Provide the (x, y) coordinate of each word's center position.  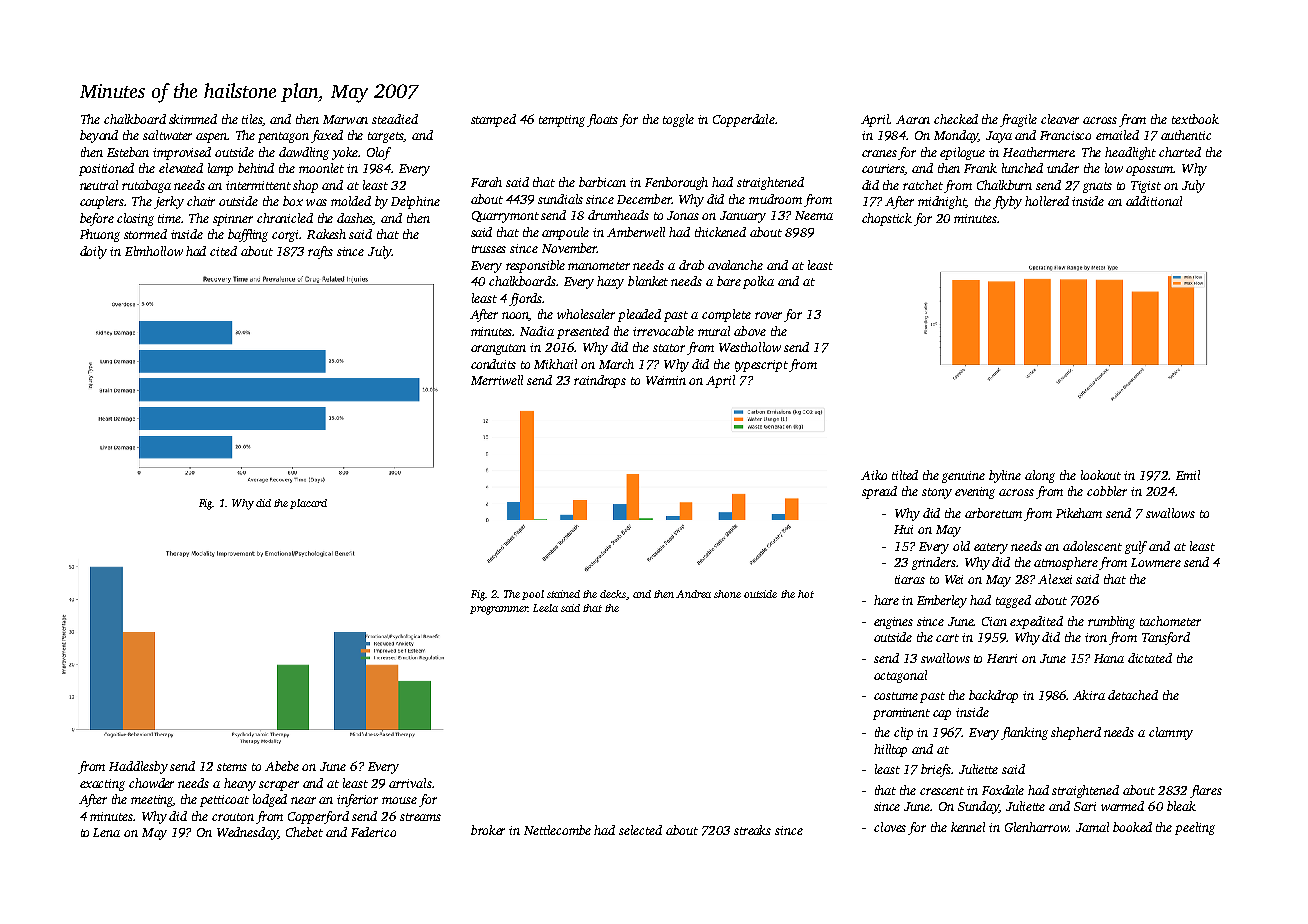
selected (640, 830)
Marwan (345, 119)
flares (1206, 791)
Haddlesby (138, 767)
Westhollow (750, 347)
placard (308, 504)
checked (956, 119)
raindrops (600, 381)
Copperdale (744, 120)
